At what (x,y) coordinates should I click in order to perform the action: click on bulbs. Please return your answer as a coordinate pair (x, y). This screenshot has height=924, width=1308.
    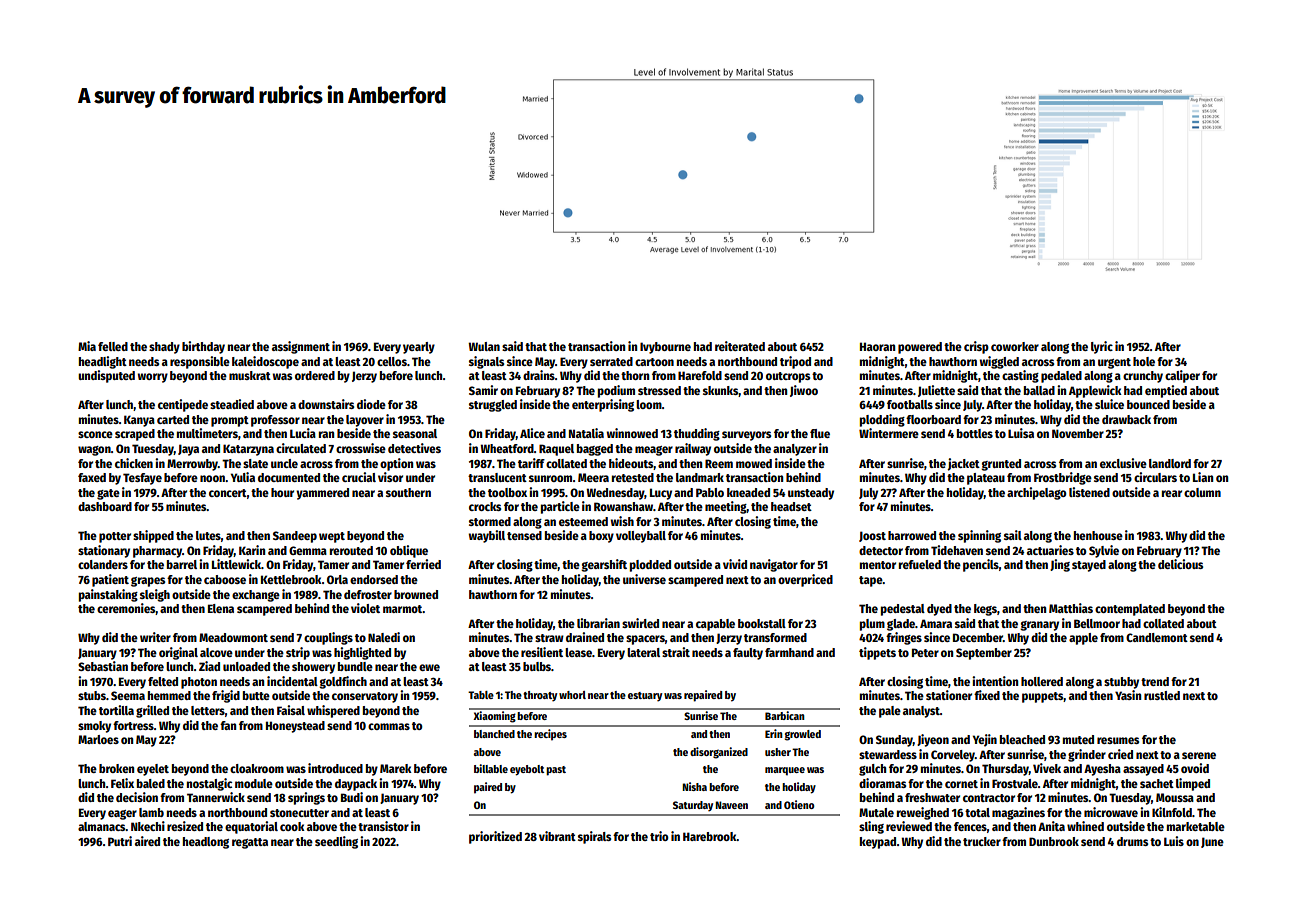
    Looking at the image, I should click on (537, 666).
